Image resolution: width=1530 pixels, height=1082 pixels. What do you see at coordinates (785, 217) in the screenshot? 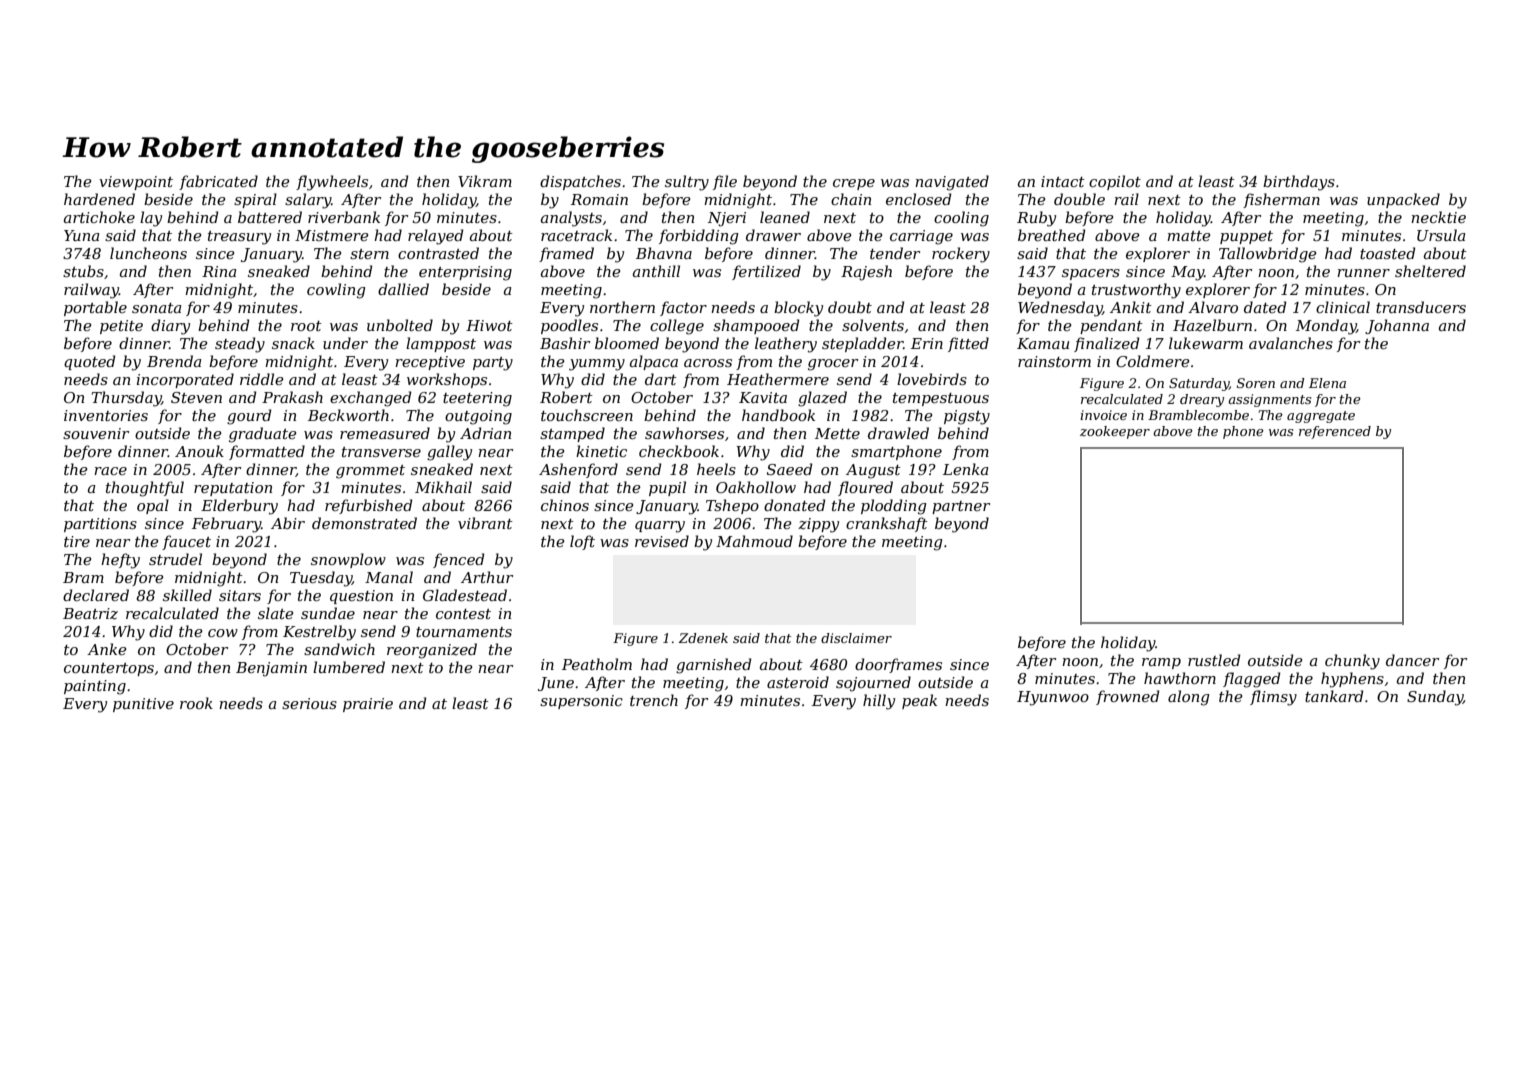
I see `leaned` at bounding box center [785, 217].
